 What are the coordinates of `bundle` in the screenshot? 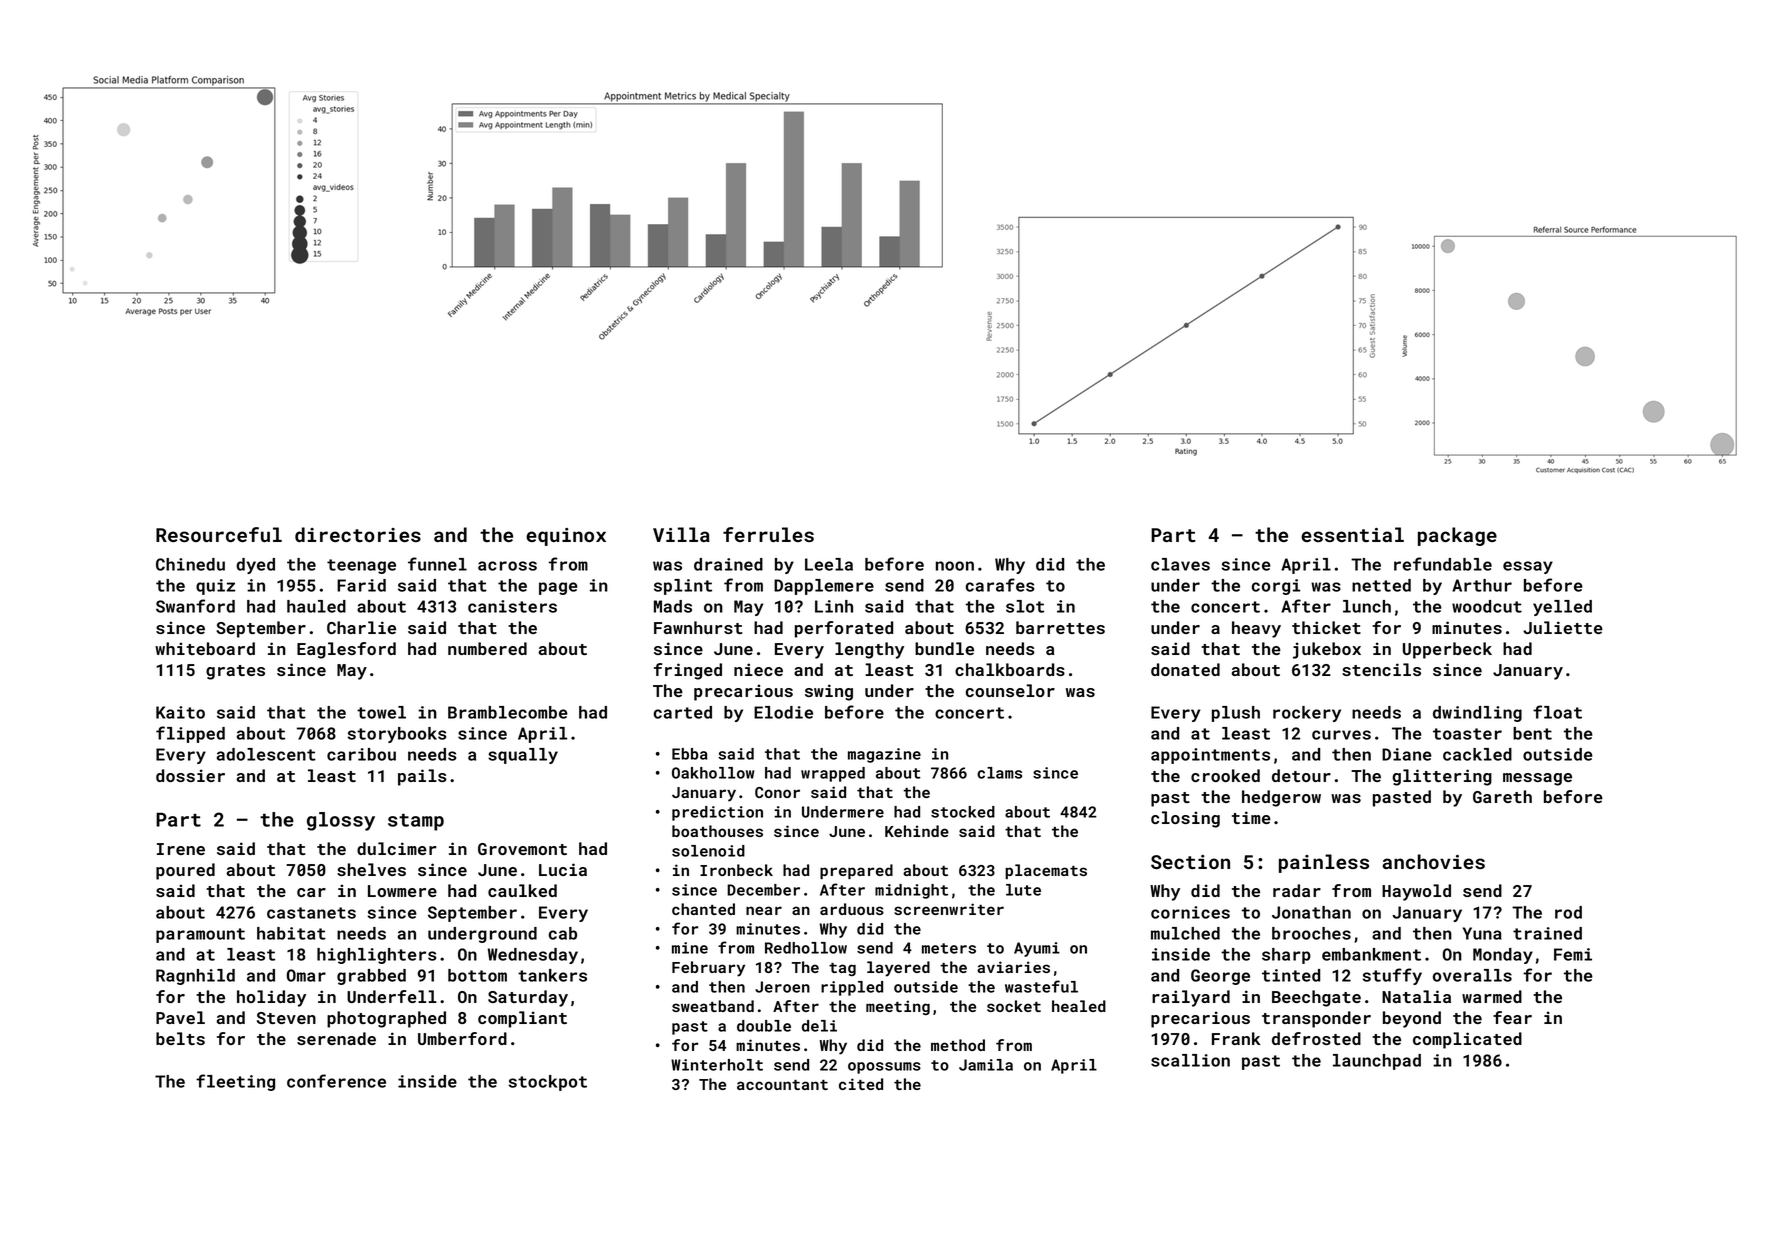 It's located at (944, 648).
